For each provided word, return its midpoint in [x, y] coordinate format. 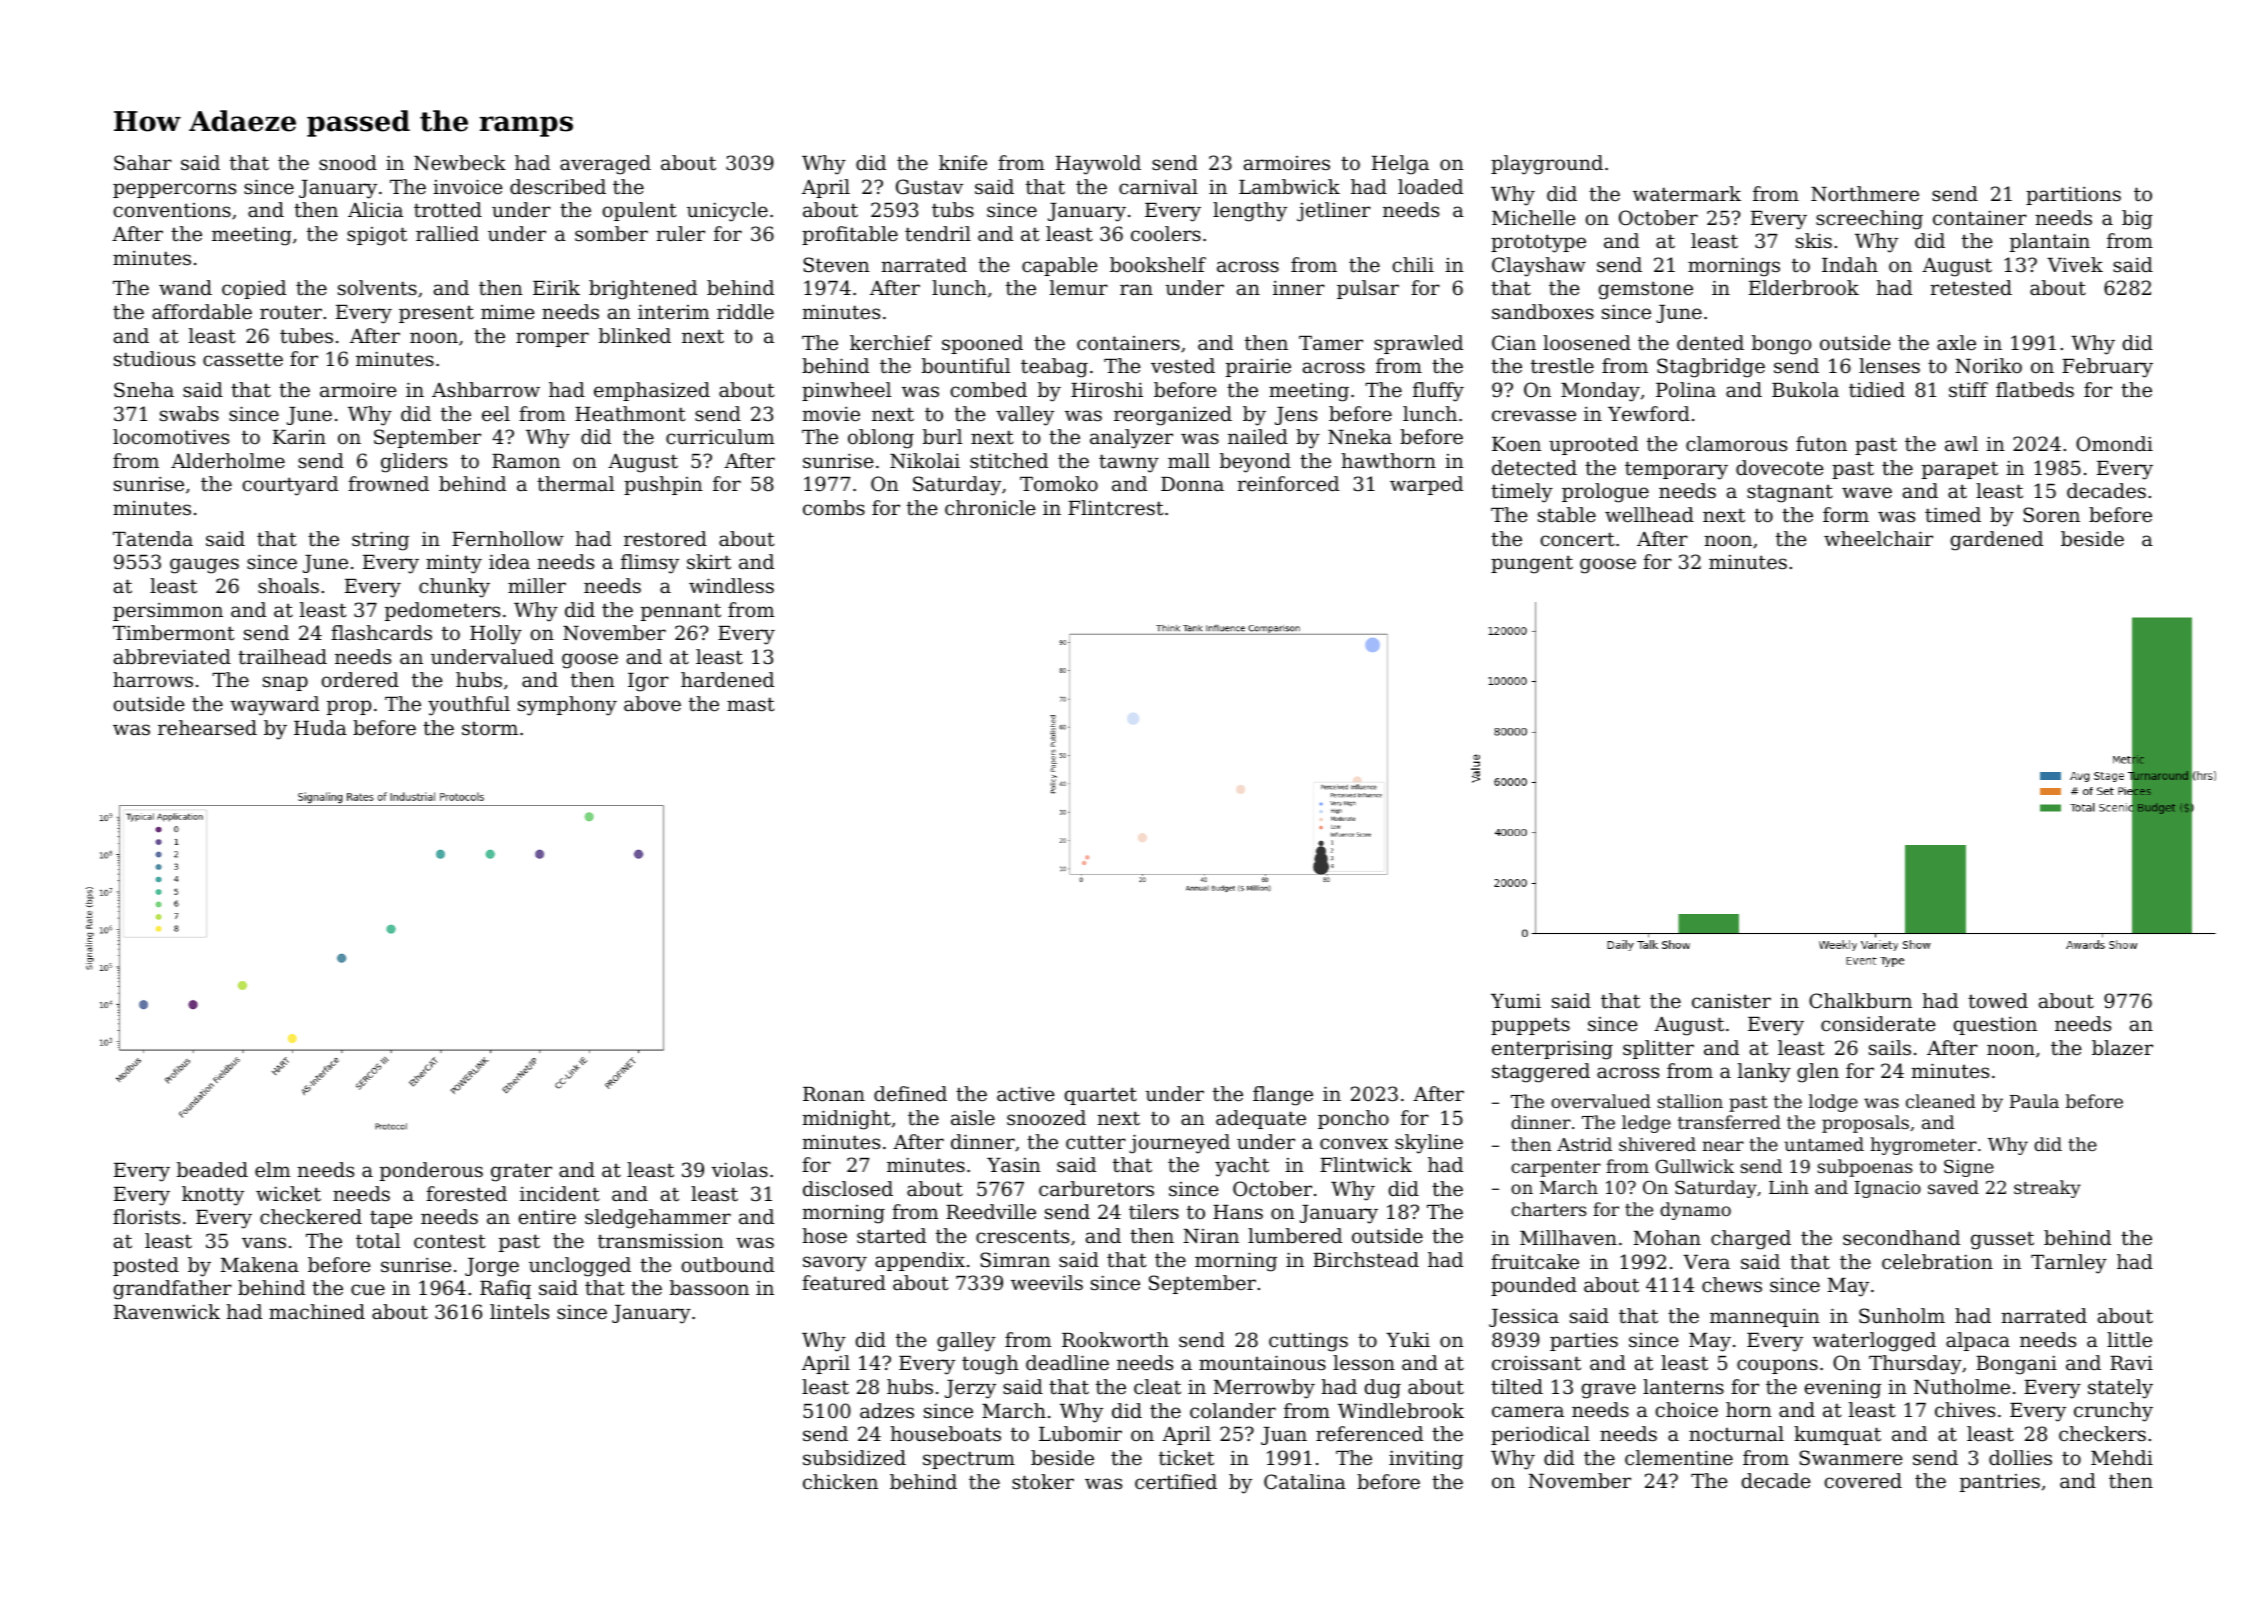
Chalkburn [1860, 1001]
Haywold [1098, 165]
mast [751, 704]
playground [1547, 165]
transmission [661, 1241]
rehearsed [207, 728]
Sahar [143, 163]
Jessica [1524, 1317]
